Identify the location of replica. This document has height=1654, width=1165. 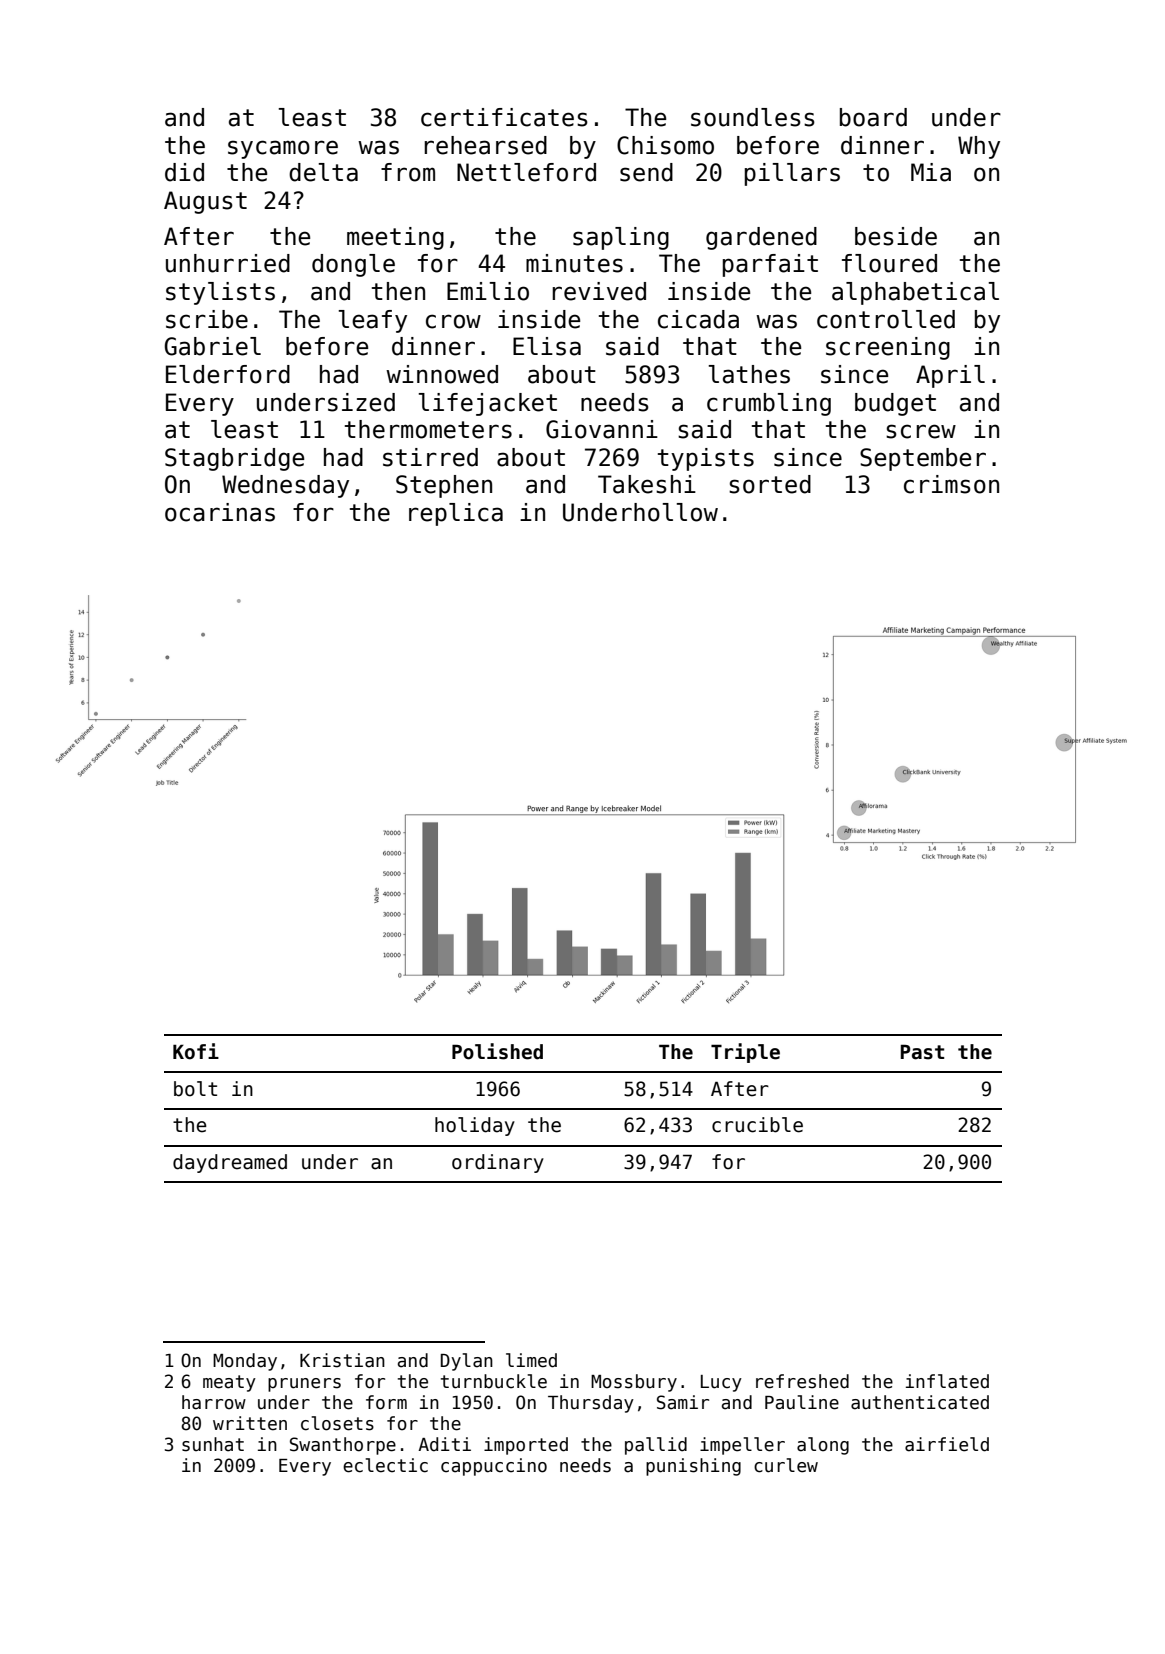
(456, 514).
